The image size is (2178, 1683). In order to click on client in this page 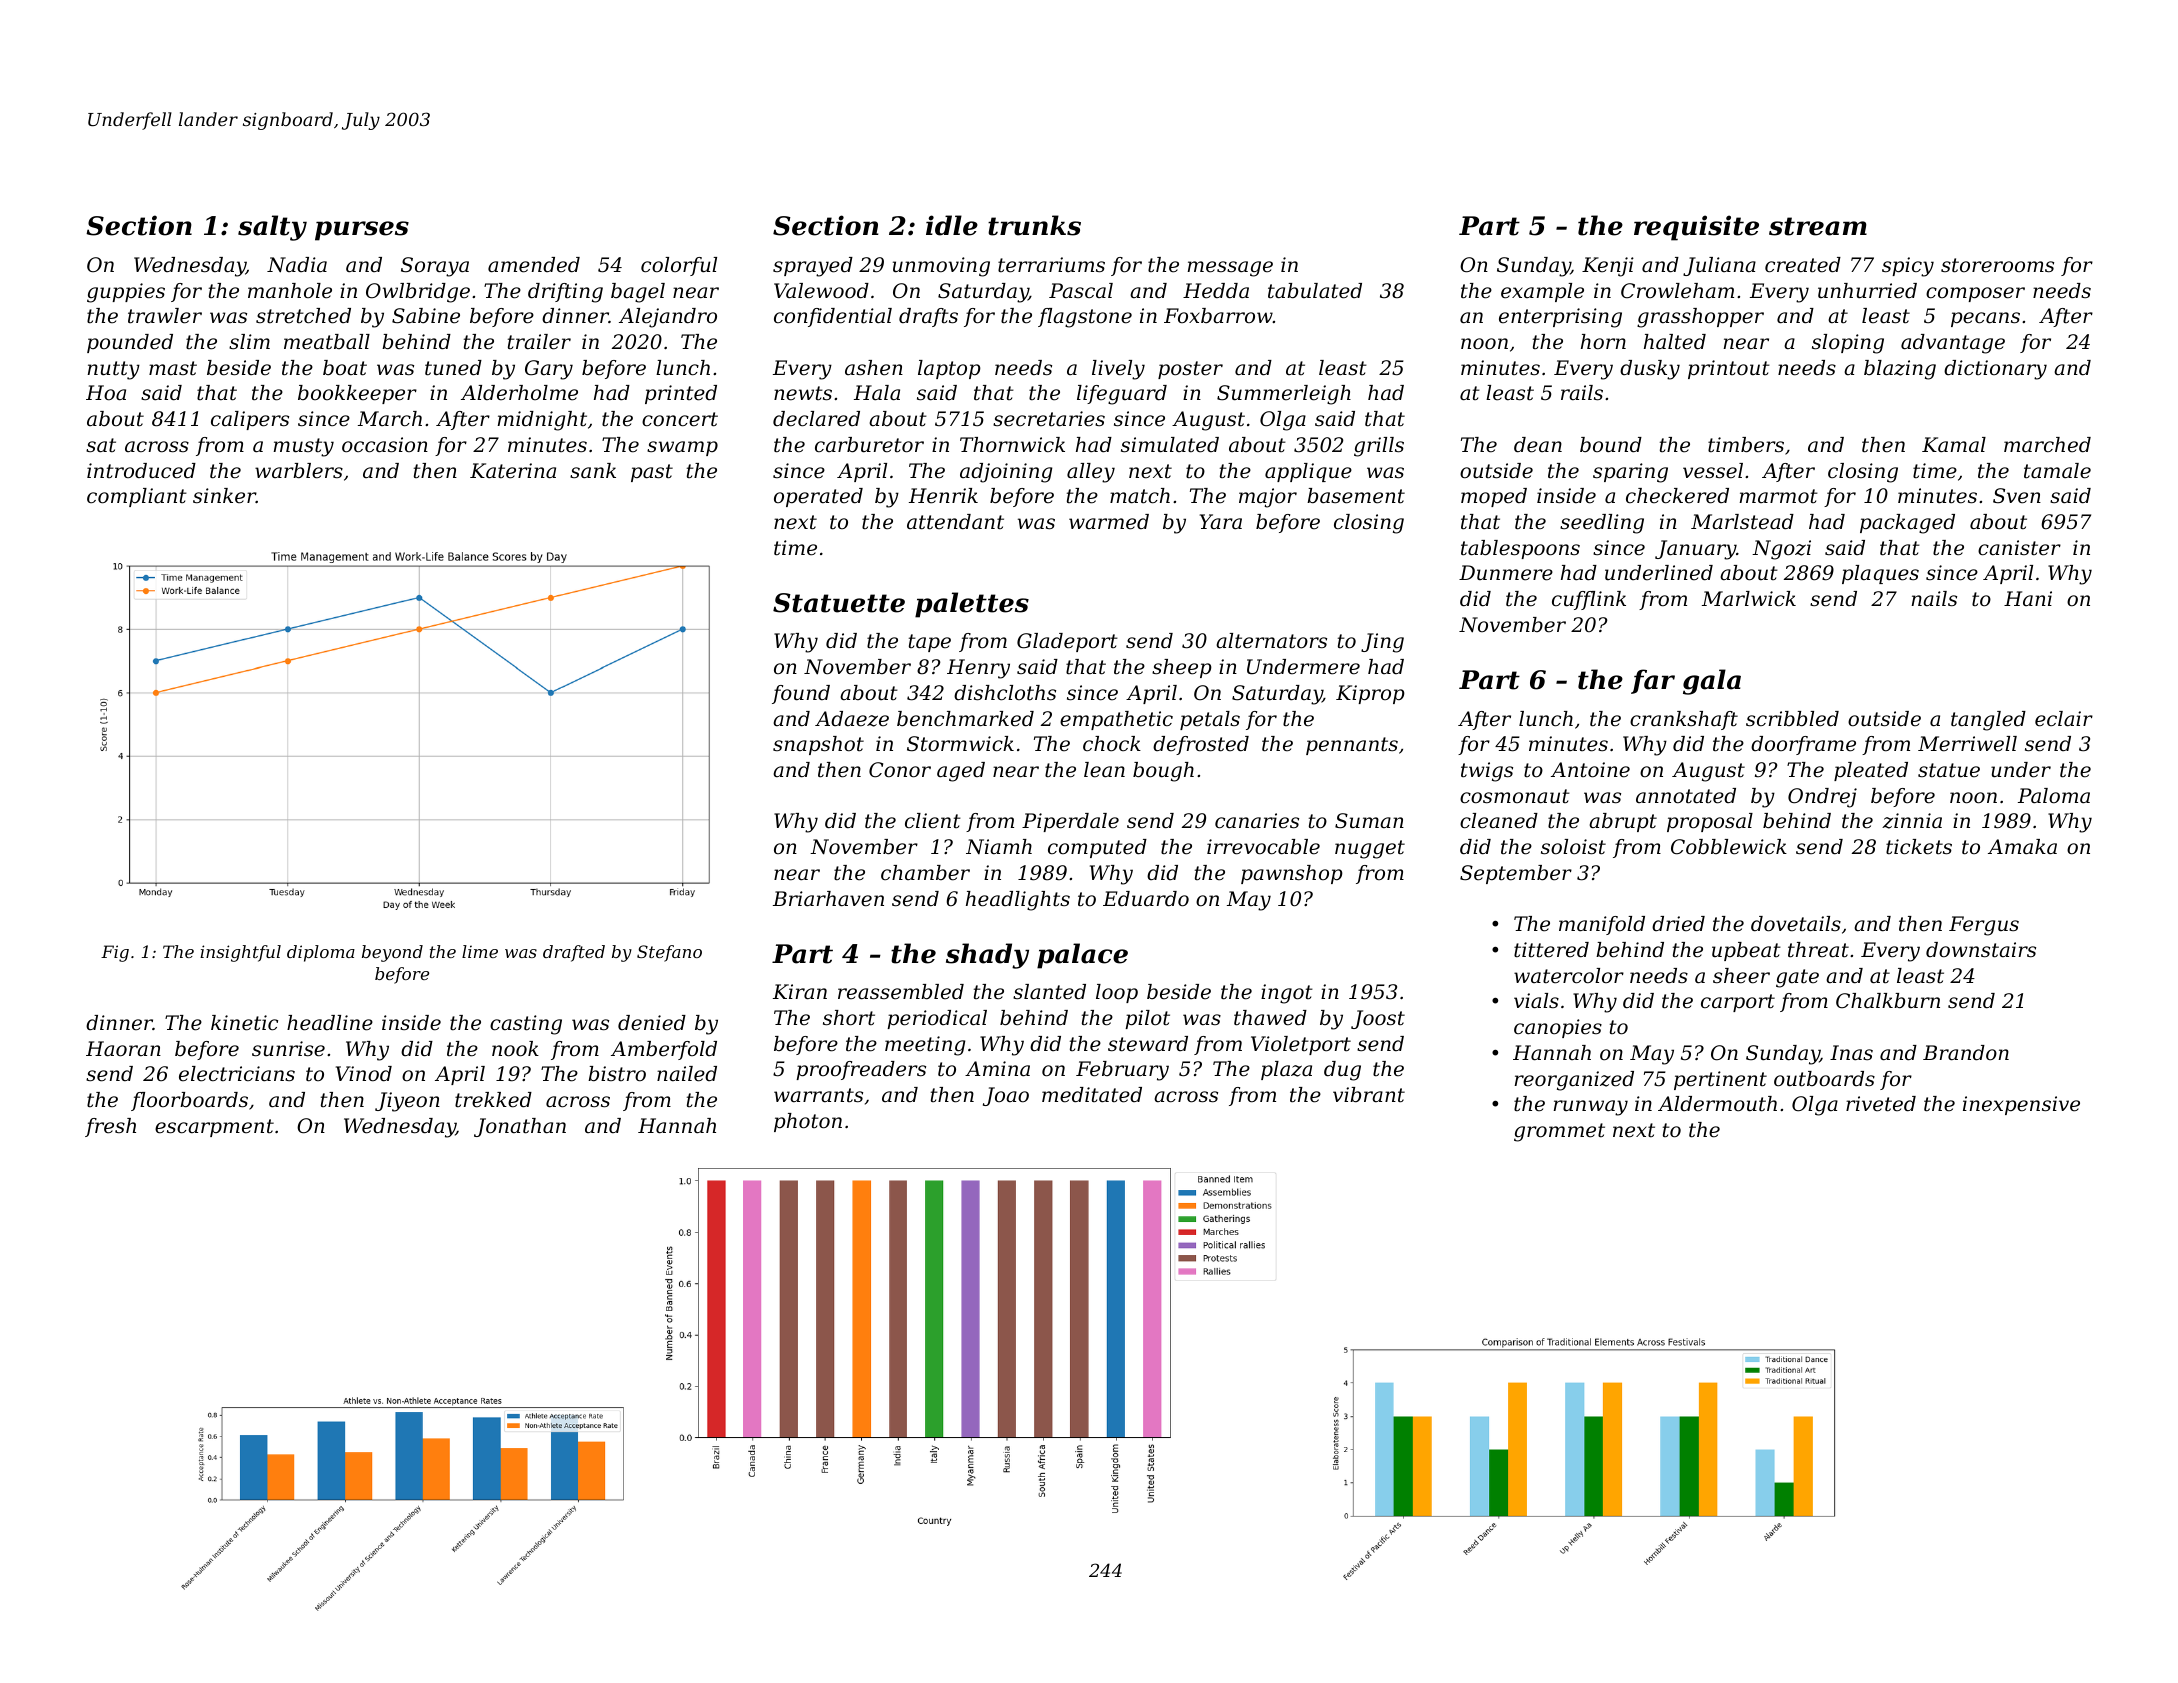, I will do `click(933, 821)`.
